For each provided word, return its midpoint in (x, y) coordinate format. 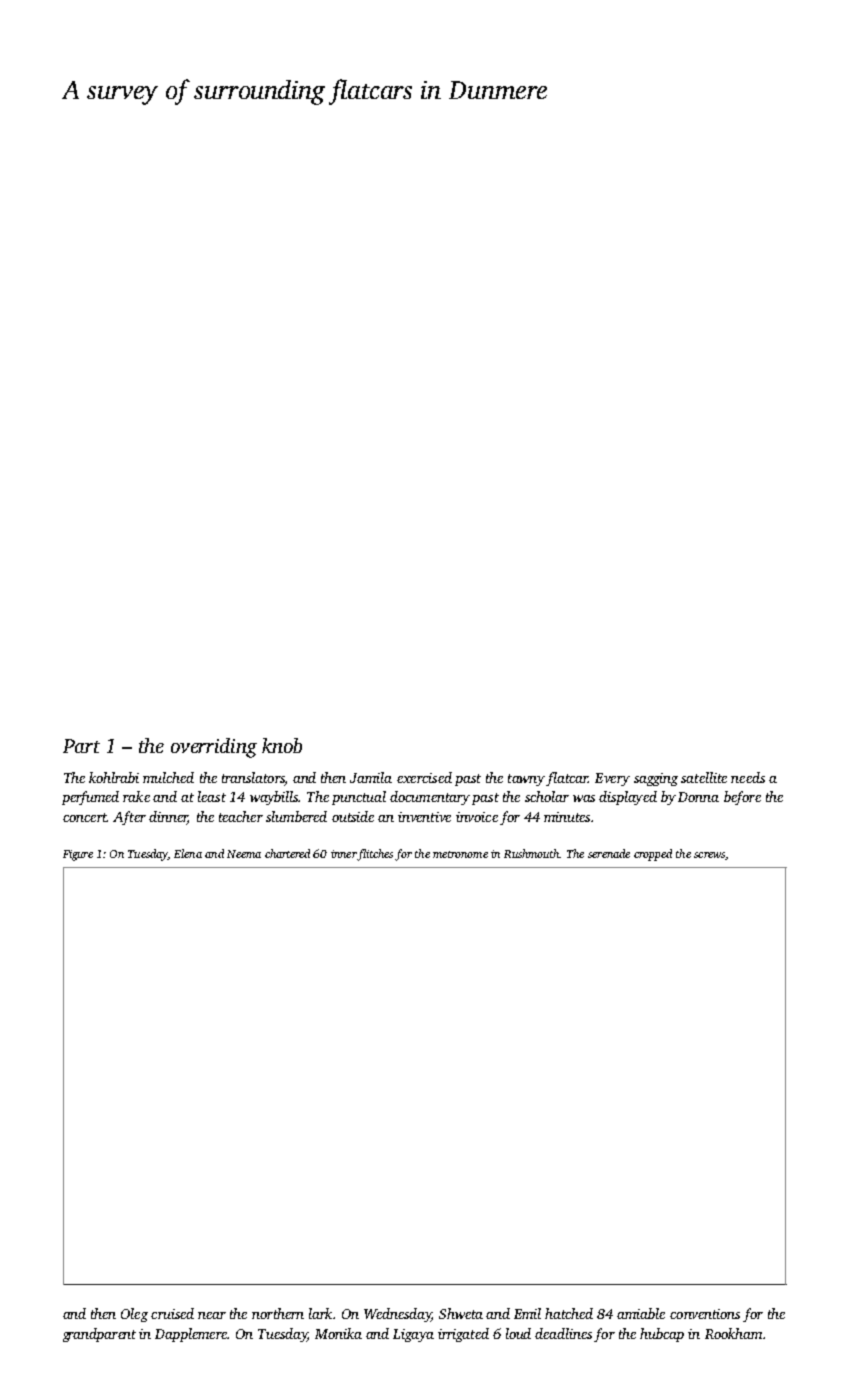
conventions (705, 1314)
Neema (244, 854)
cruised (172, 1313)
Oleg (134, 1315)
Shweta (461, 1313)
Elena (188, 853)
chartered (287, 853)
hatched (569, 1313)
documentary (430, 798)
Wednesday (397, 1315)
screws (709, 855)
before (742, 798)
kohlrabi (114, 777)
